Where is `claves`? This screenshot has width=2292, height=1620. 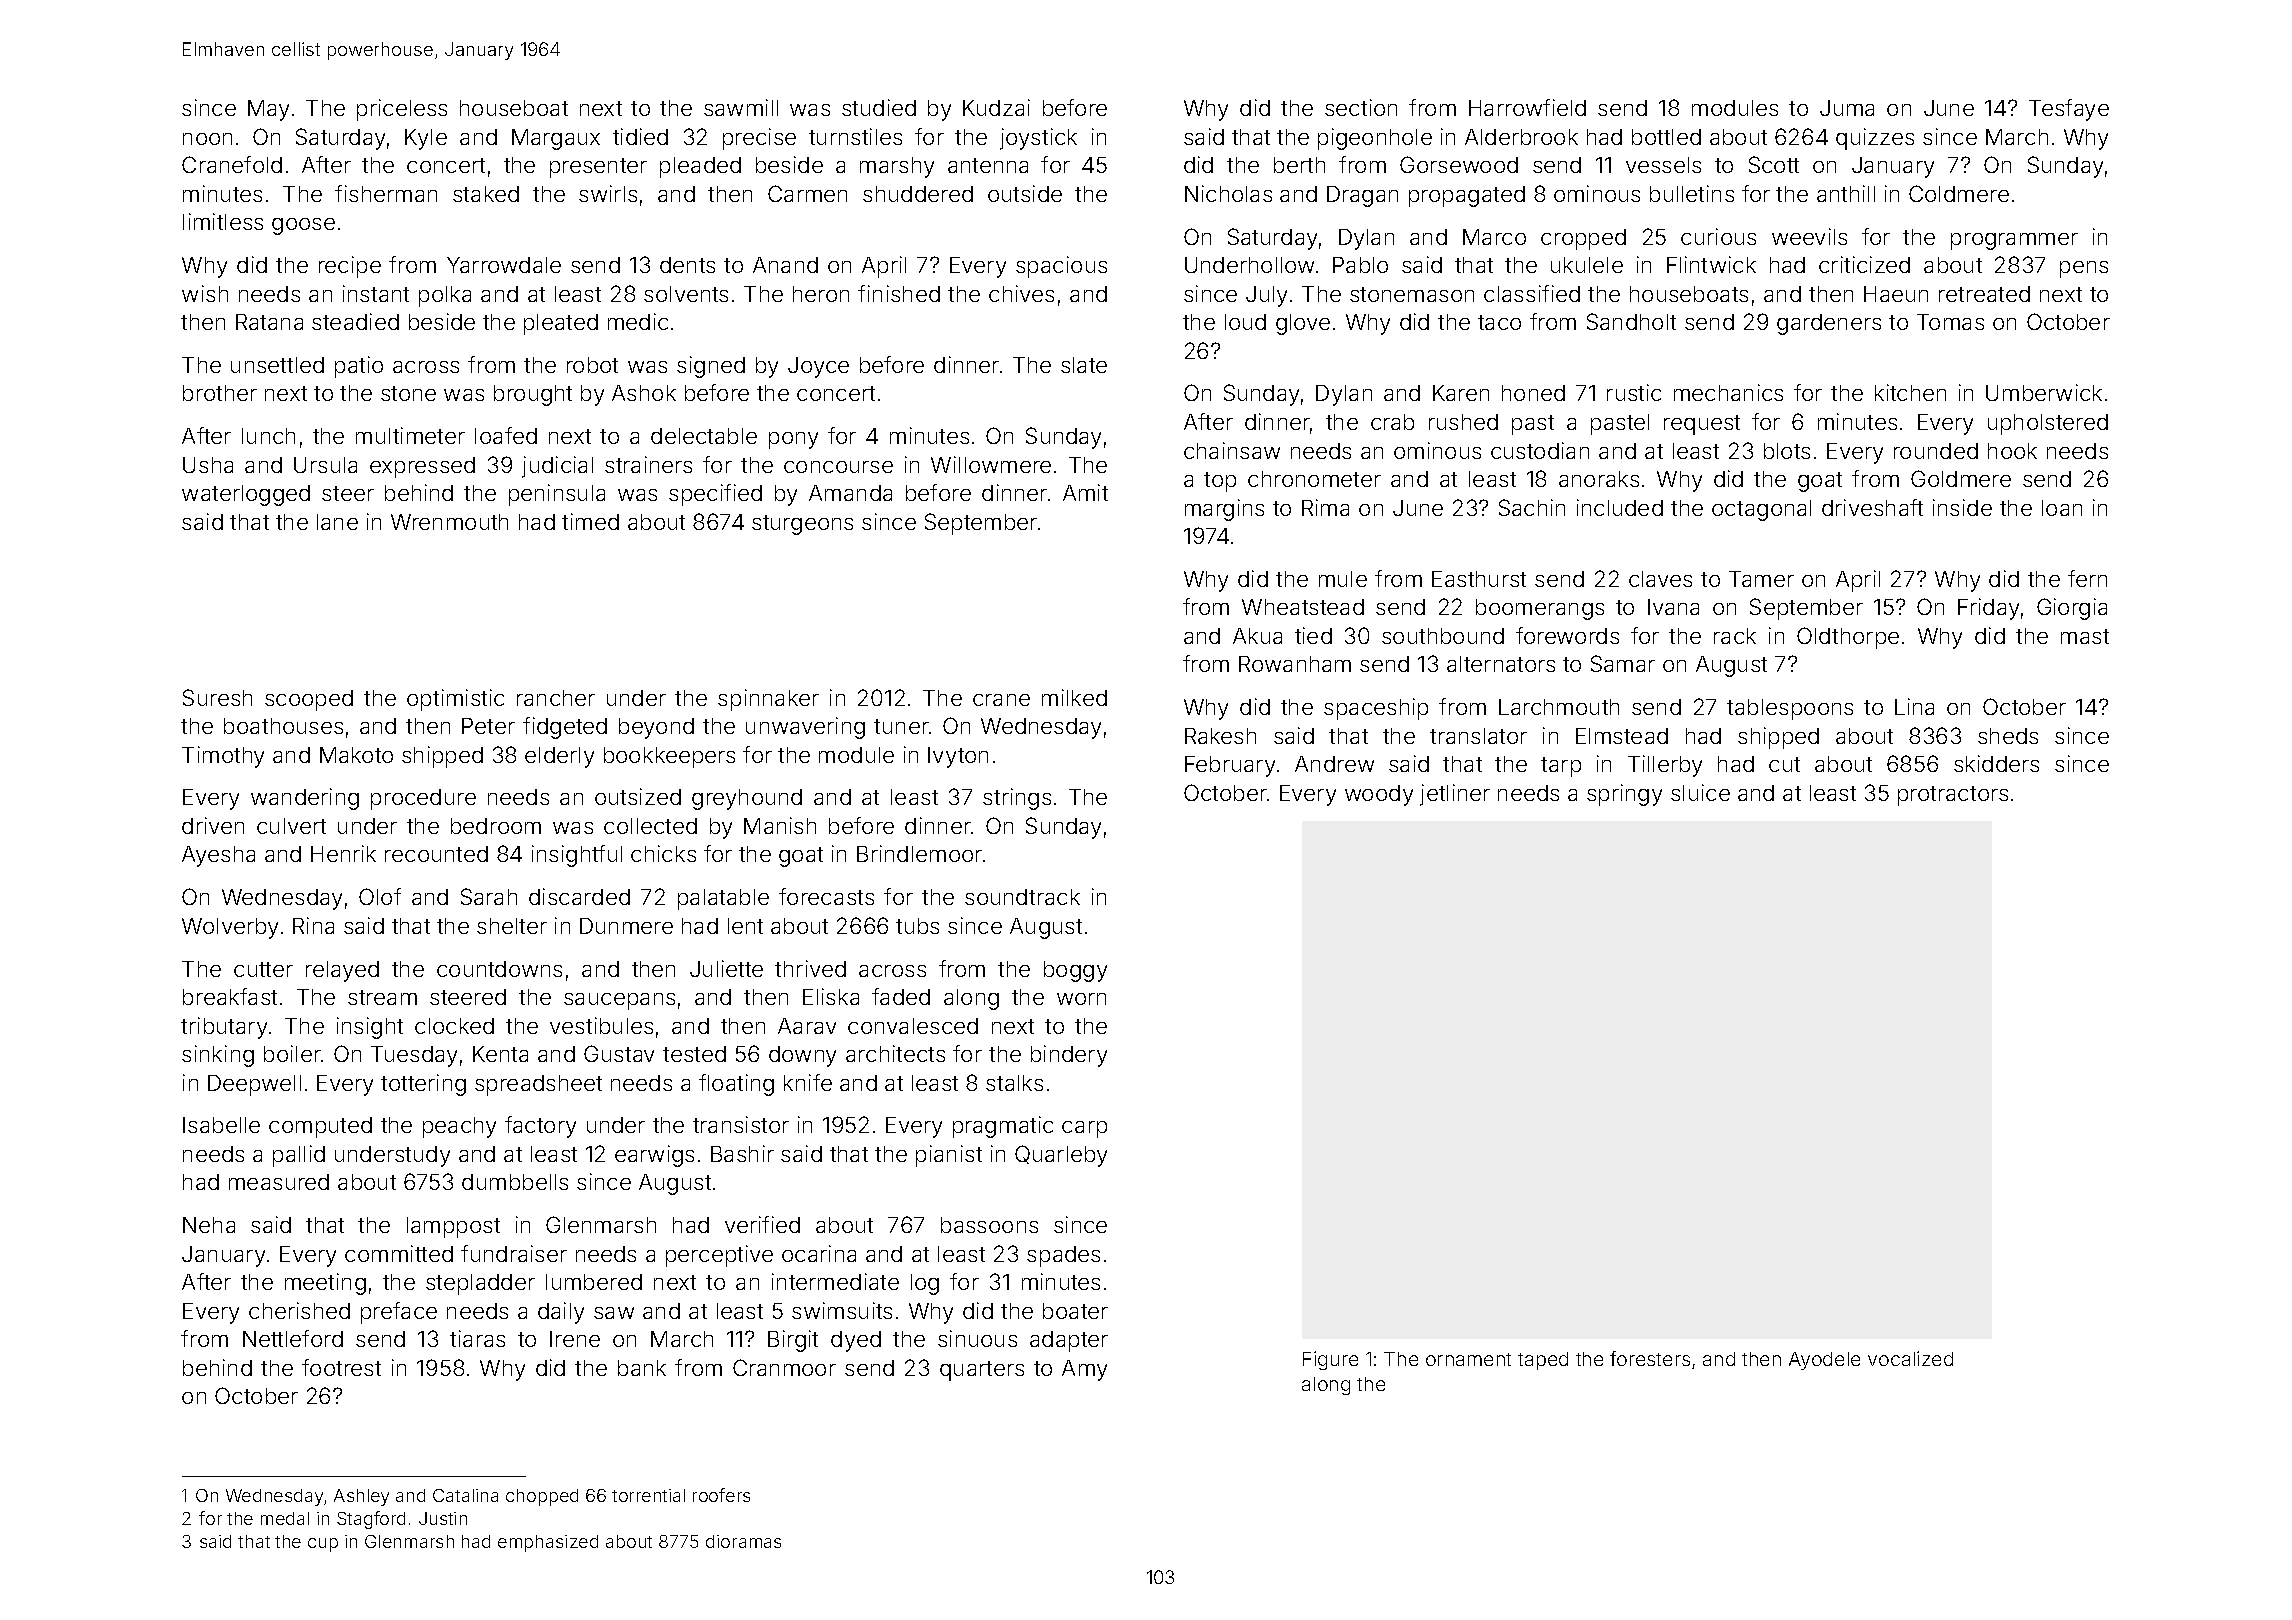
claves is located at coordinates (1660, 579).
